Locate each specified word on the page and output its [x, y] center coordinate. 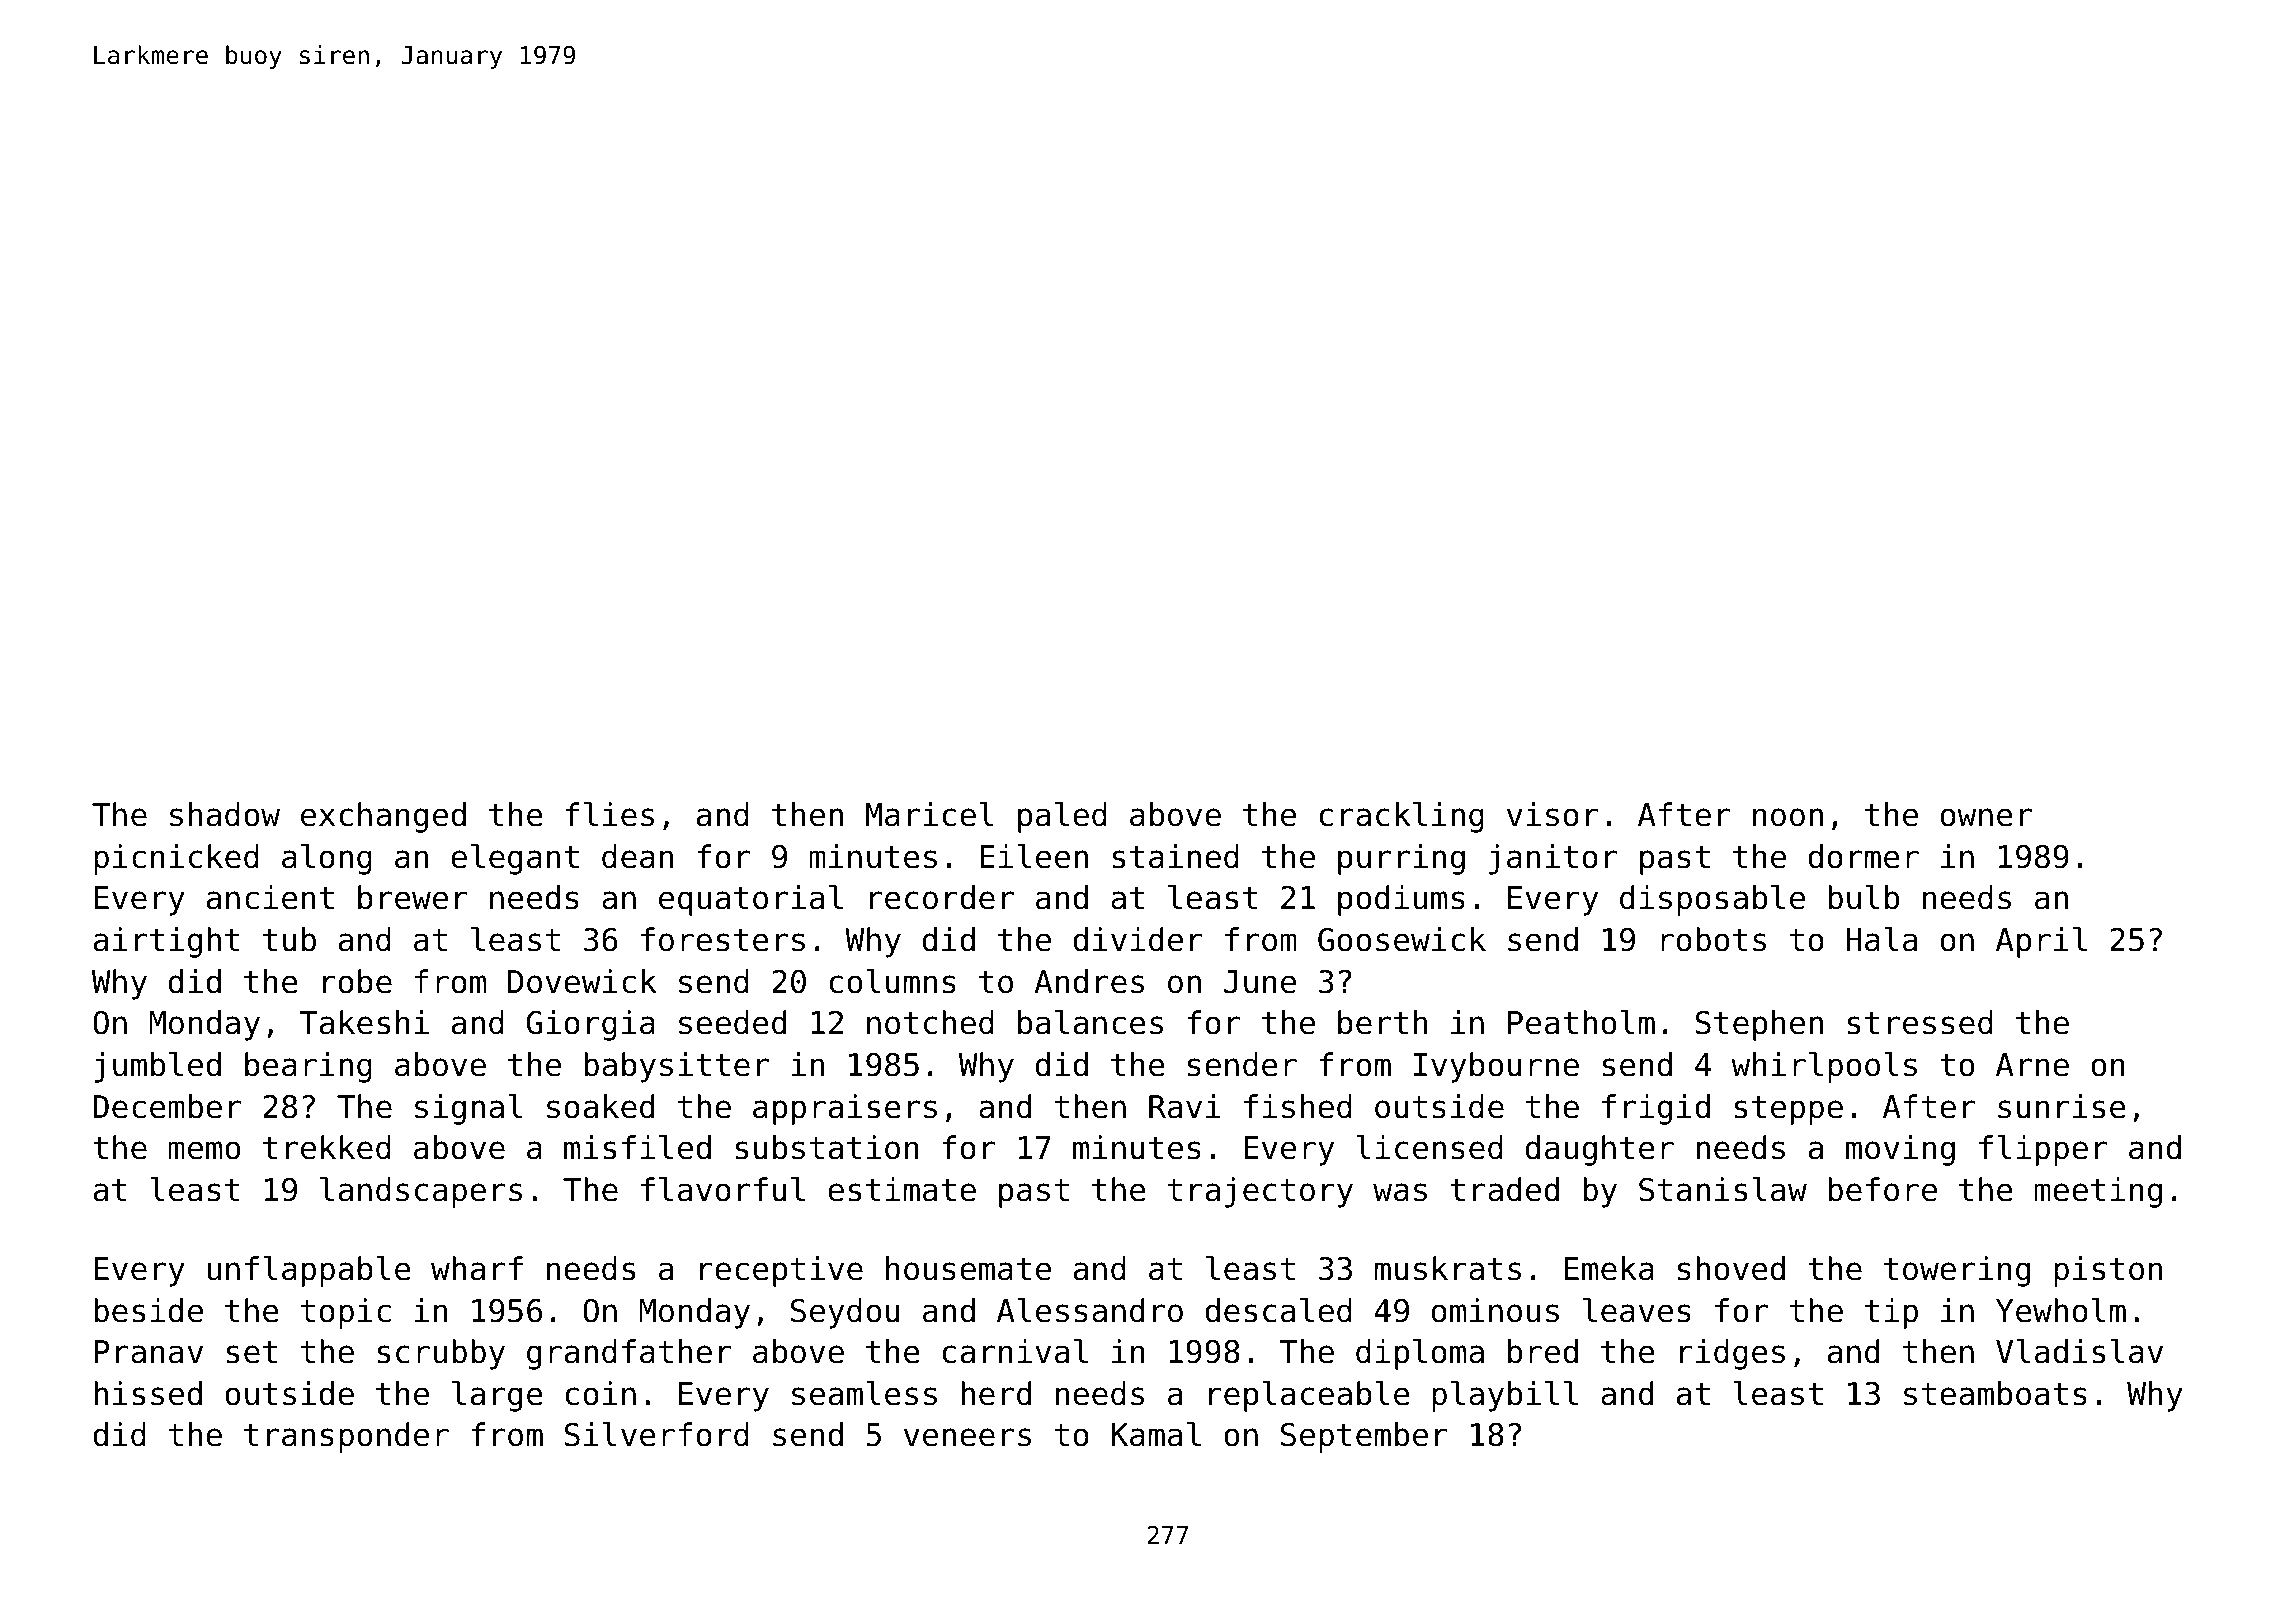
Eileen [1034, 856]
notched [930, 1022]
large [497, 1396]
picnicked [176, 859]
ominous [1495, 1310]
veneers [967, 1437]
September [1364, 1437]
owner [1986, 817]
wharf [477, 1268]
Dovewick [582, 981]
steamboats [1995, 1393]
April [2041, 942]
